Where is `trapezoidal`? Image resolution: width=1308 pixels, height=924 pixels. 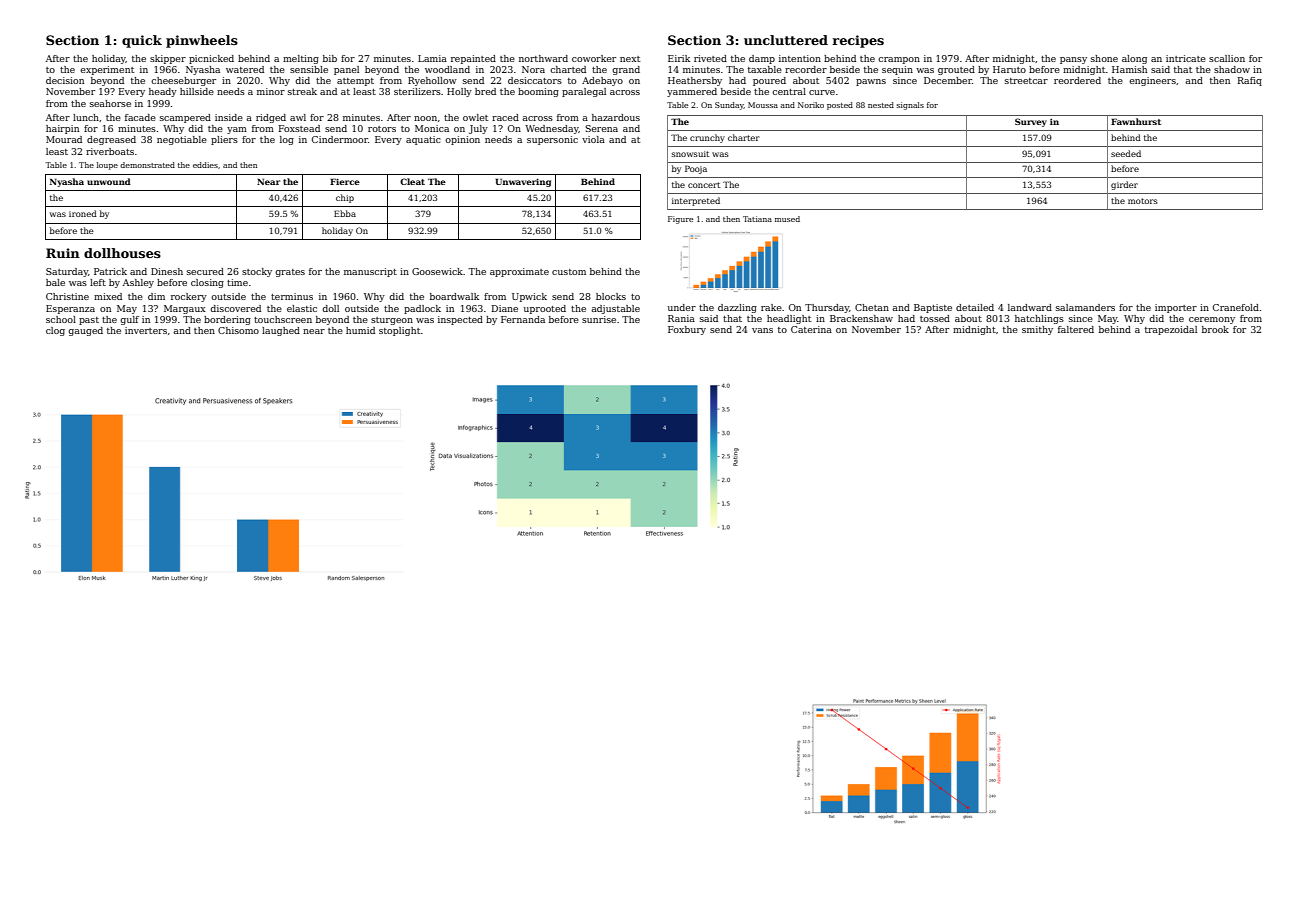 trapezoidal is located at coordinates (1171, 330).
